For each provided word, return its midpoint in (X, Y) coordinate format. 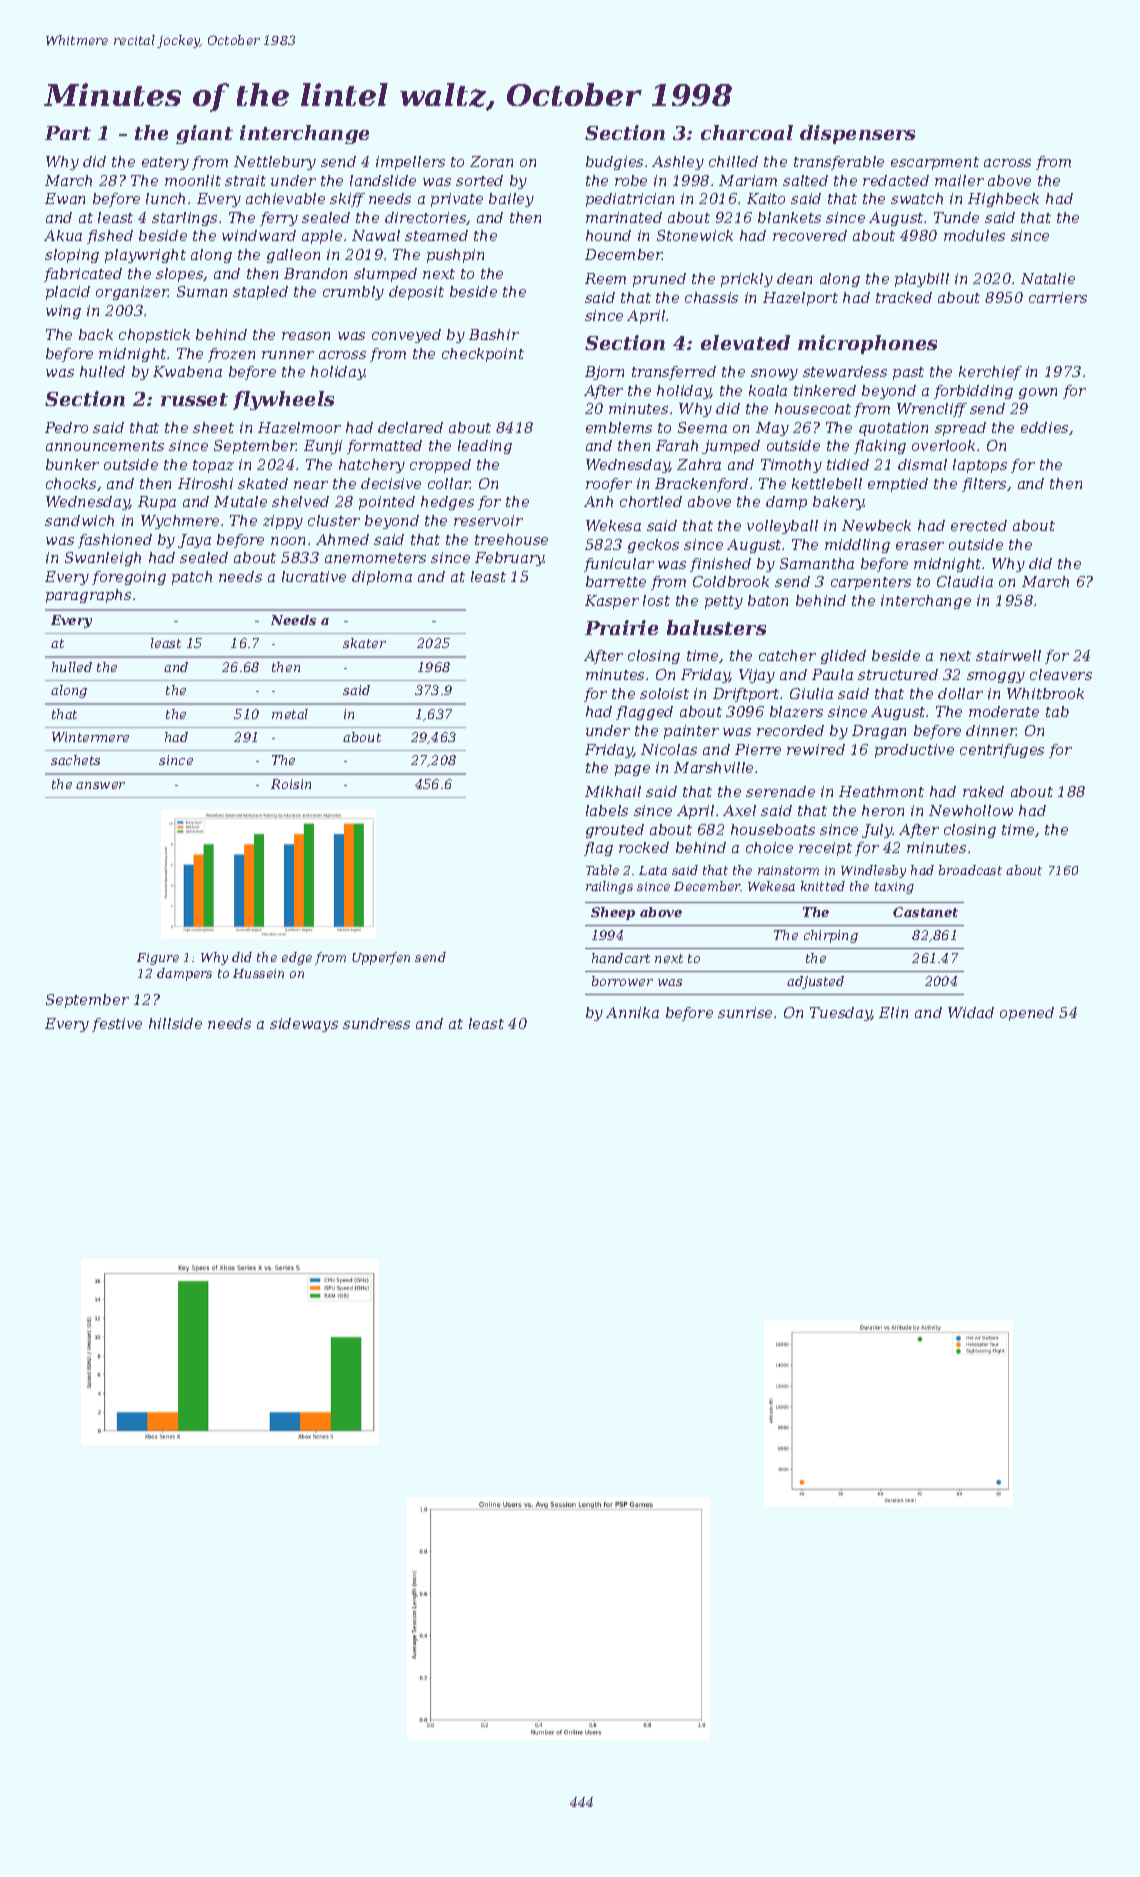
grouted (615, 831)
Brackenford (701, 485)
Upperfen (381, 958)
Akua (63, 235)
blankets (789, 217)
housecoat (813, 408)
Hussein (258, 973)
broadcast (970, 870)
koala (768, 390)
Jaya (194, 541)
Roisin (291, 784)
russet (194, 399)
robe (631, 180)
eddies (1044, 427)
